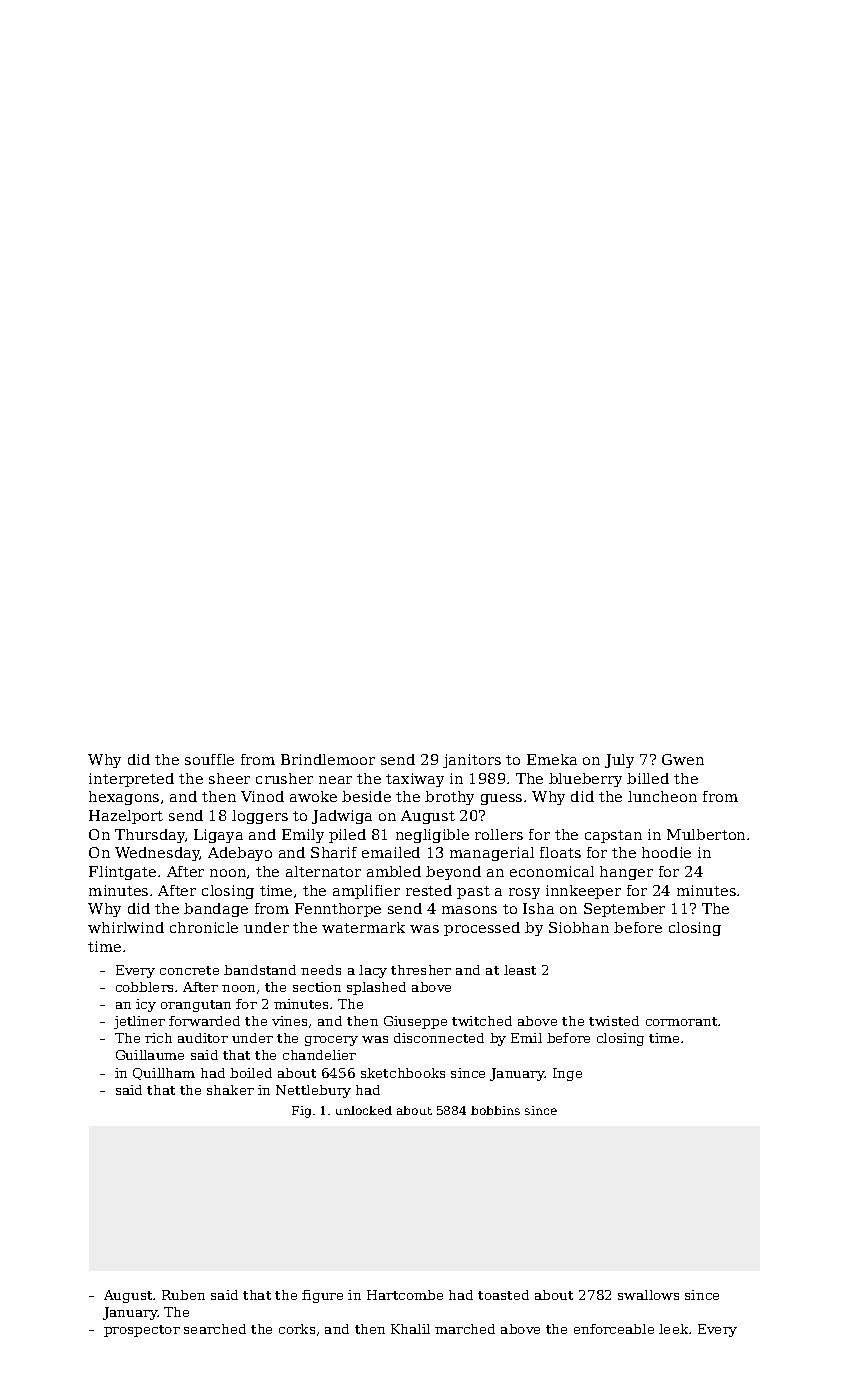 The width and height of the screenshot is (849, 1400). I want to click on souffle, so click(209, 759).
